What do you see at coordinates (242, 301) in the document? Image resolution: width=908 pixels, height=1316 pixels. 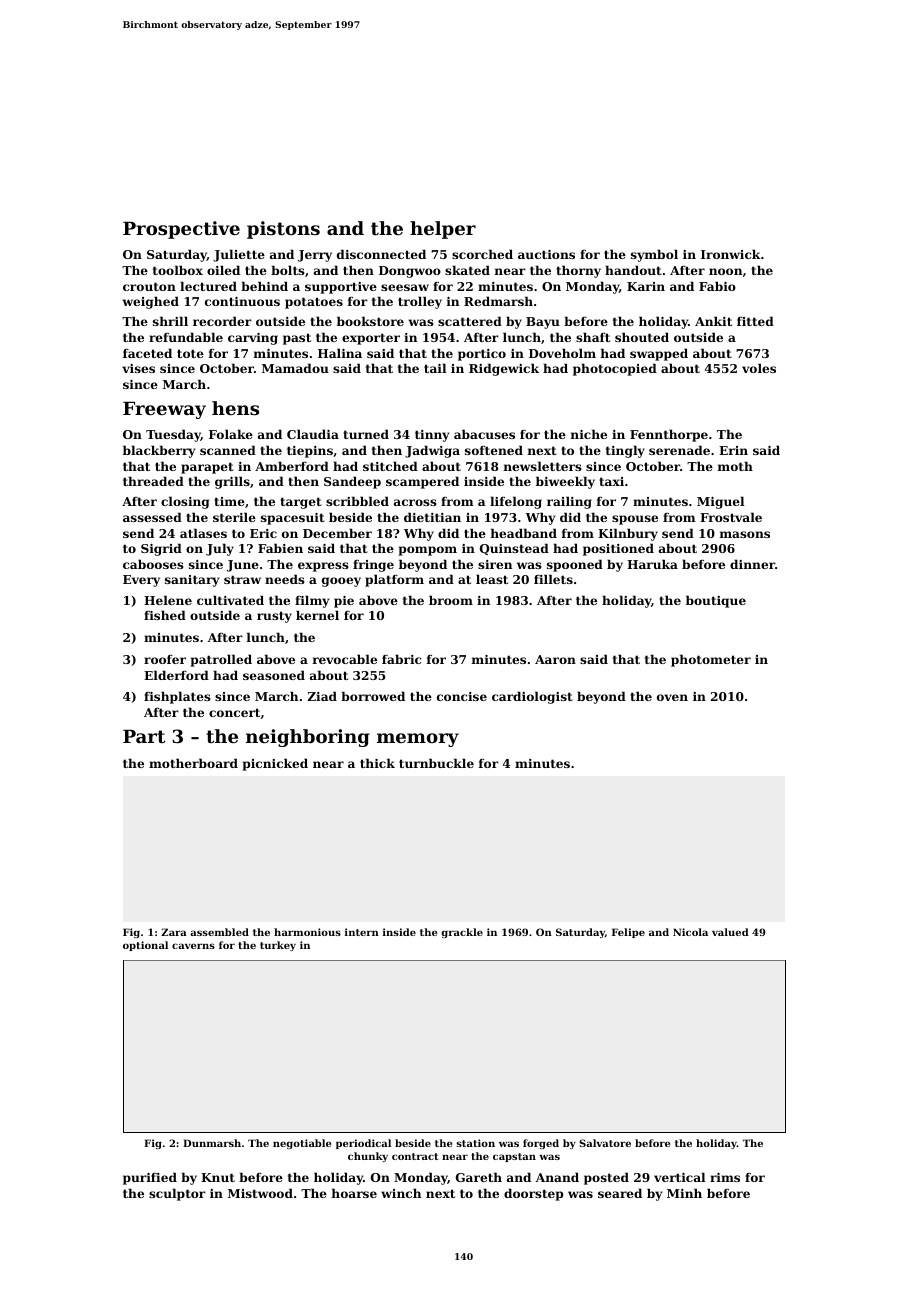 I see `continuous` at bounding box center [242, 301].
